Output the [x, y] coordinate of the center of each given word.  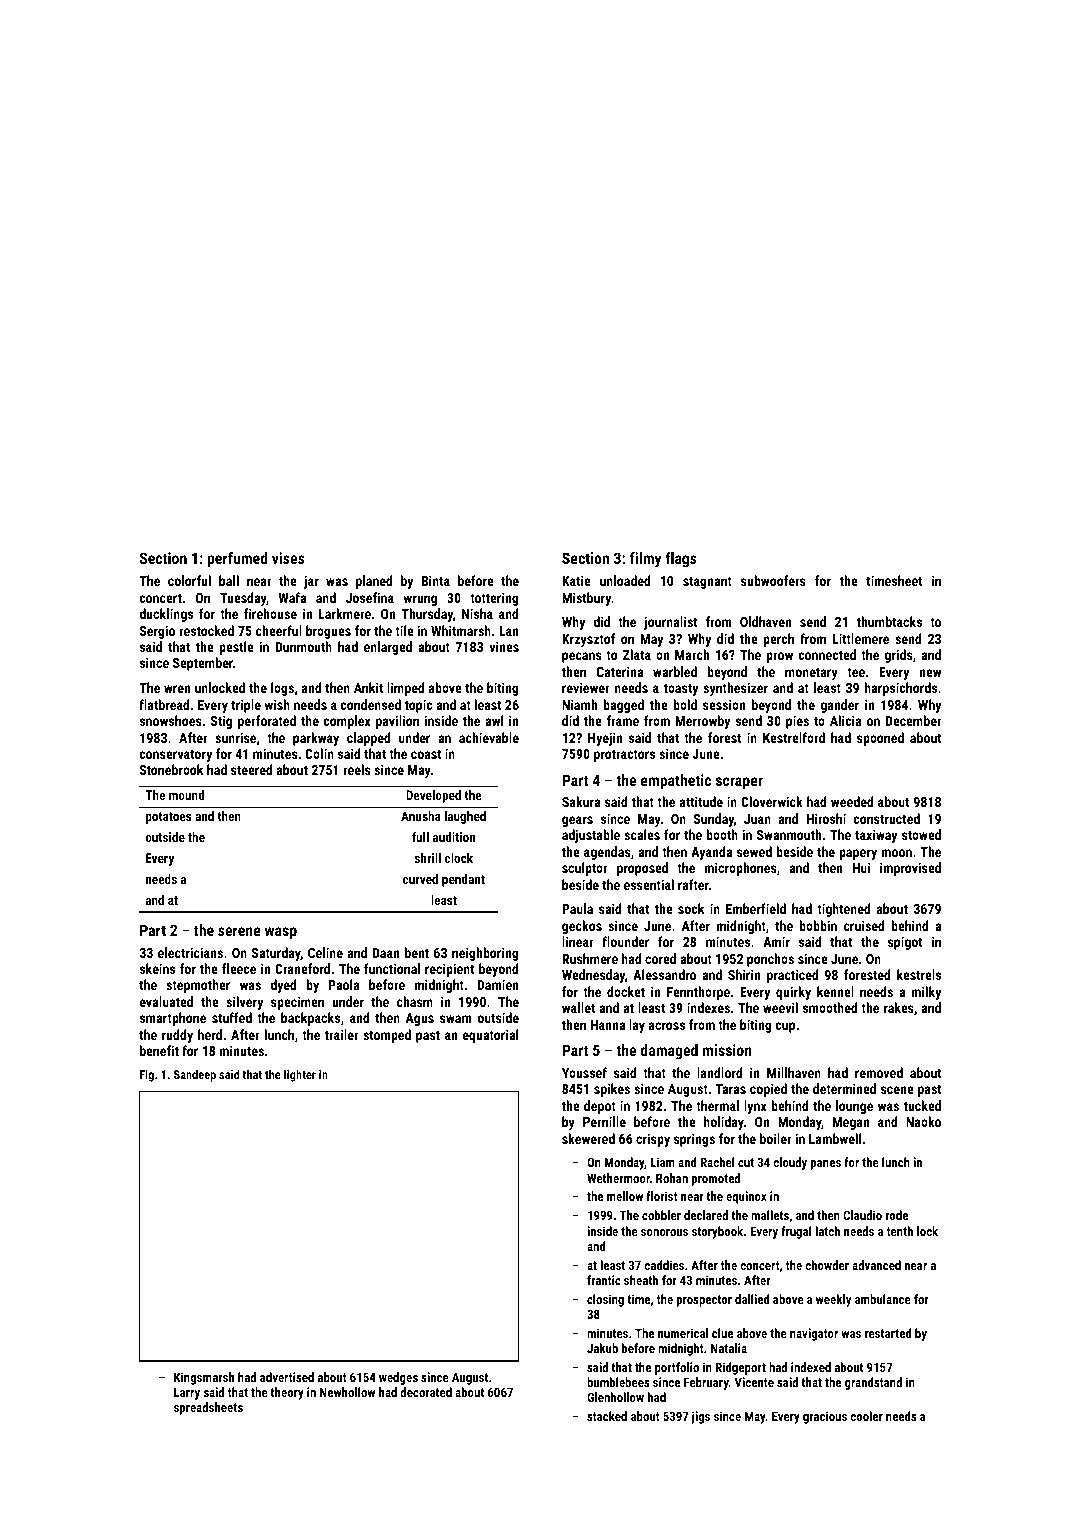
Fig [147, 1076]
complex [347, 722]
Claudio [862, 1215]
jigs [700, 1417]
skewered [588, 1138]
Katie [576, 580]
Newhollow [347, 1392]
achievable [489, 737]
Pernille [604, 1121]
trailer [342, 1034]
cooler [866, 1416]
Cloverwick [772, 801]
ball [229, 580]
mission [727, 1050]
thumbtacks [889, 621]
